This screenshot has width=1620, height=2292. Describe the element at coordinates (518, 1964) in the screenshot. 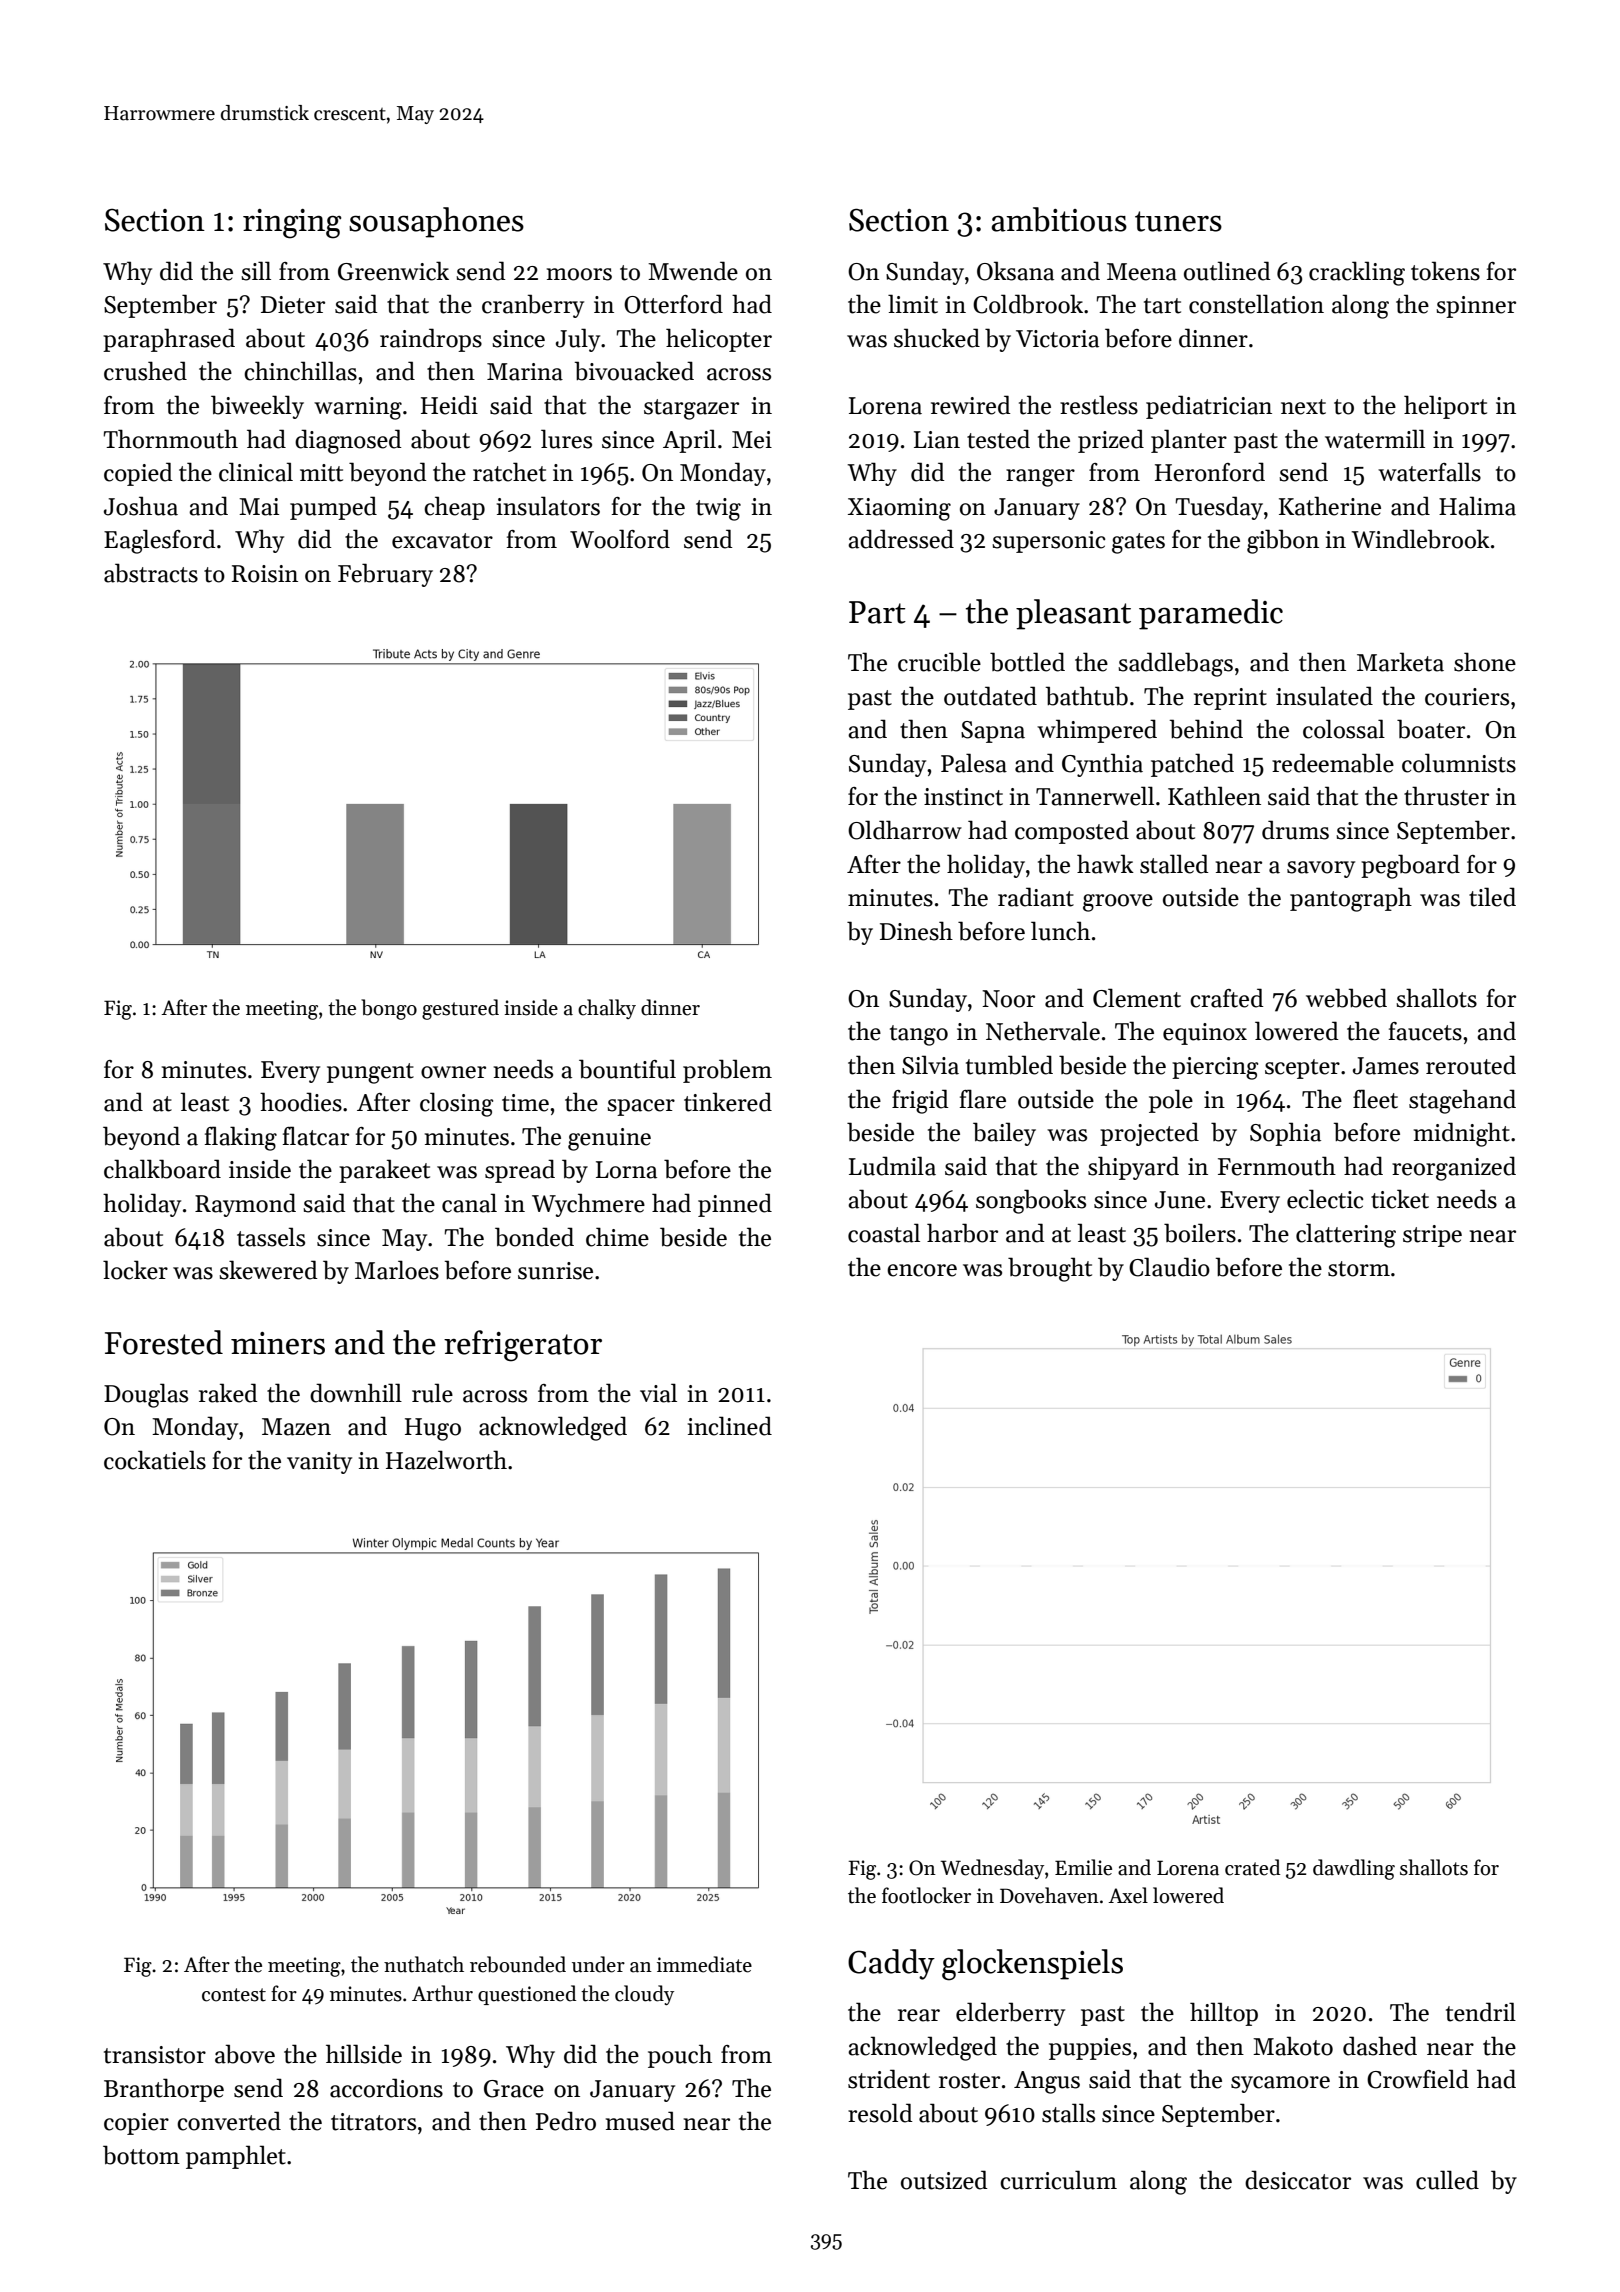

I see `rebounded` at that location.
